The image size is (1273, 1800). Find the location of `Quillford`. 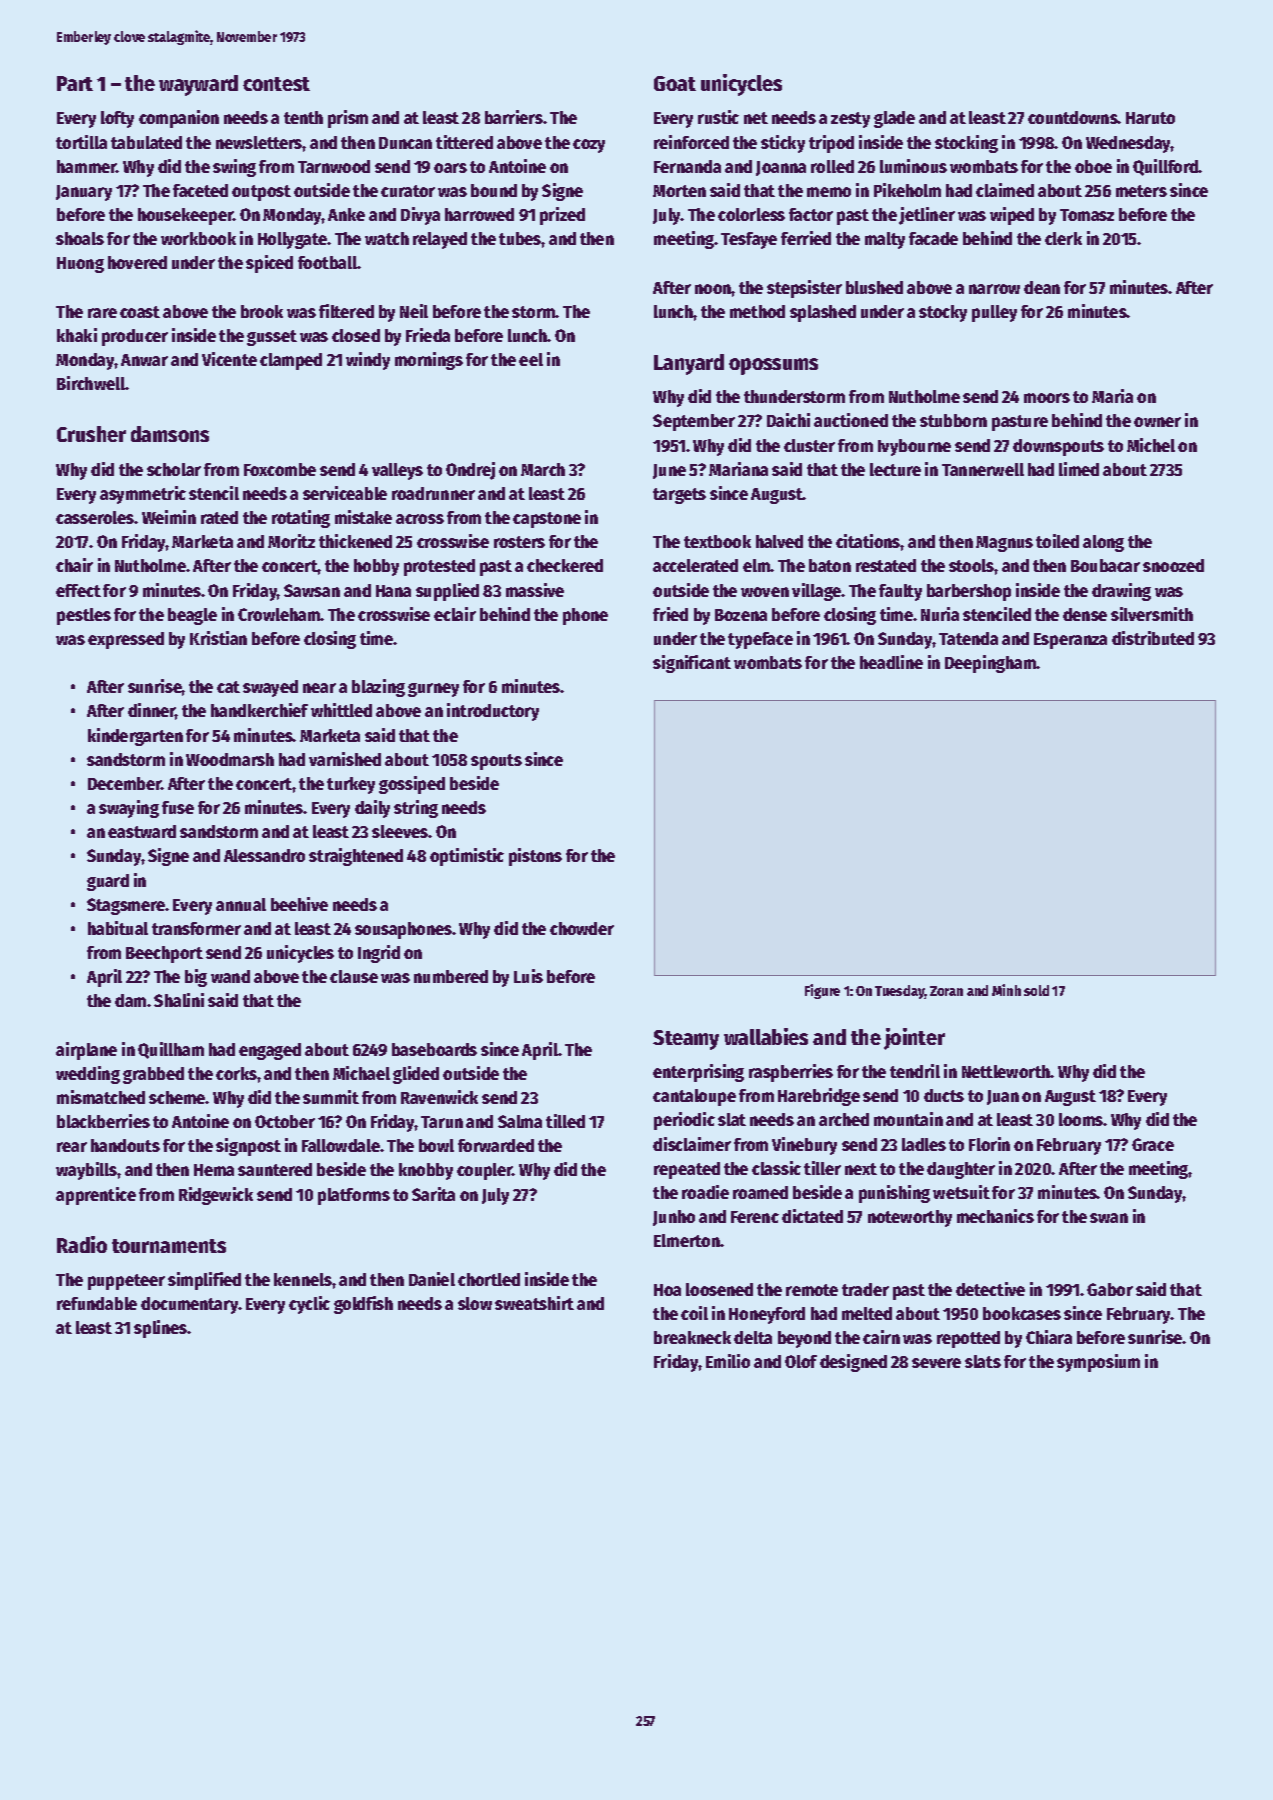

Quillford is located at coordinates (1166, 167).
